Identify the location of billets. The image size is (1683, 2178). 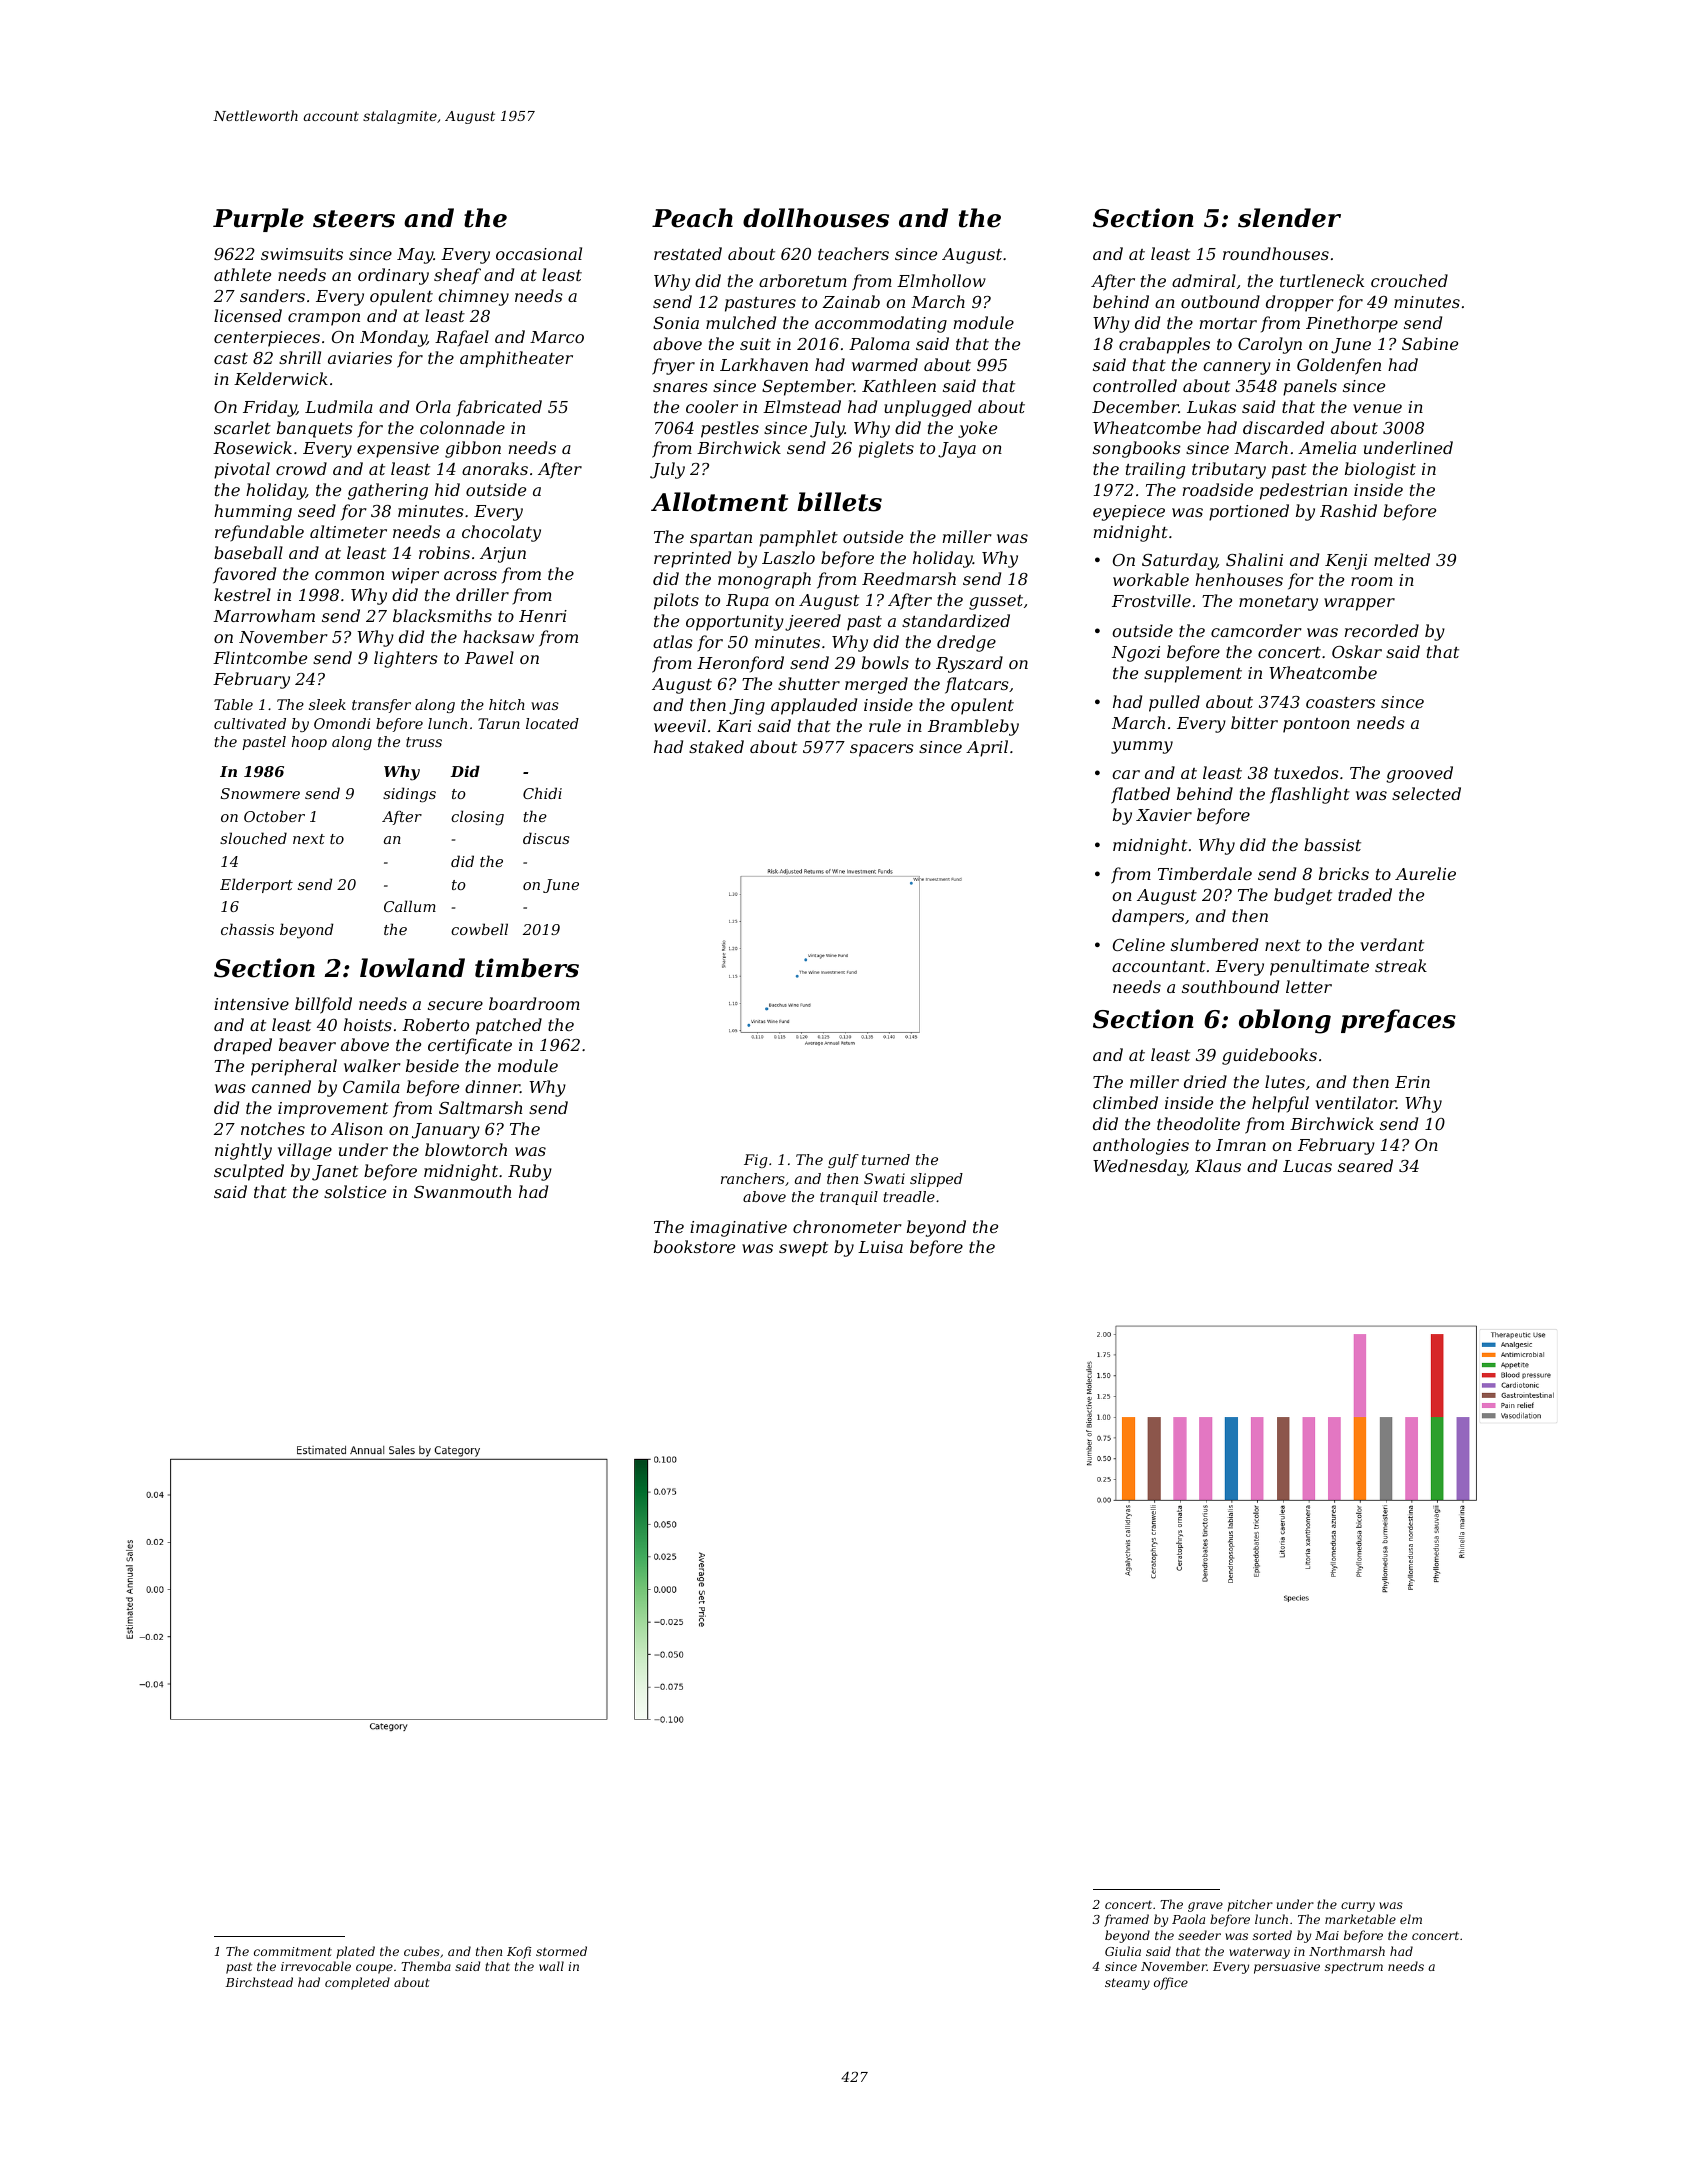
(839, 502).
